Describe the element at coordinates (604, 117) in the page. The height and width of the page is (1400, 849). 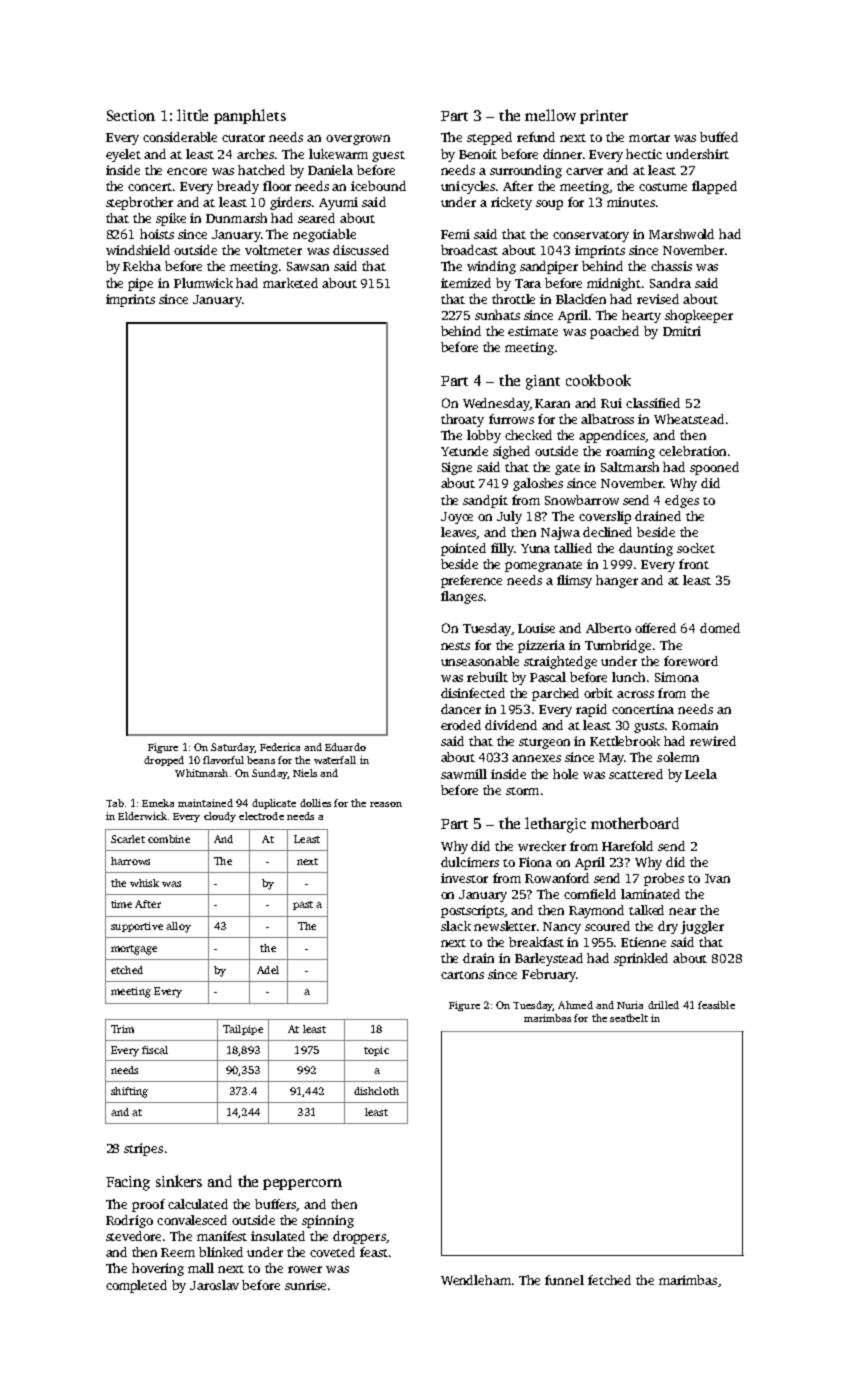
I see `printer` at that location.
